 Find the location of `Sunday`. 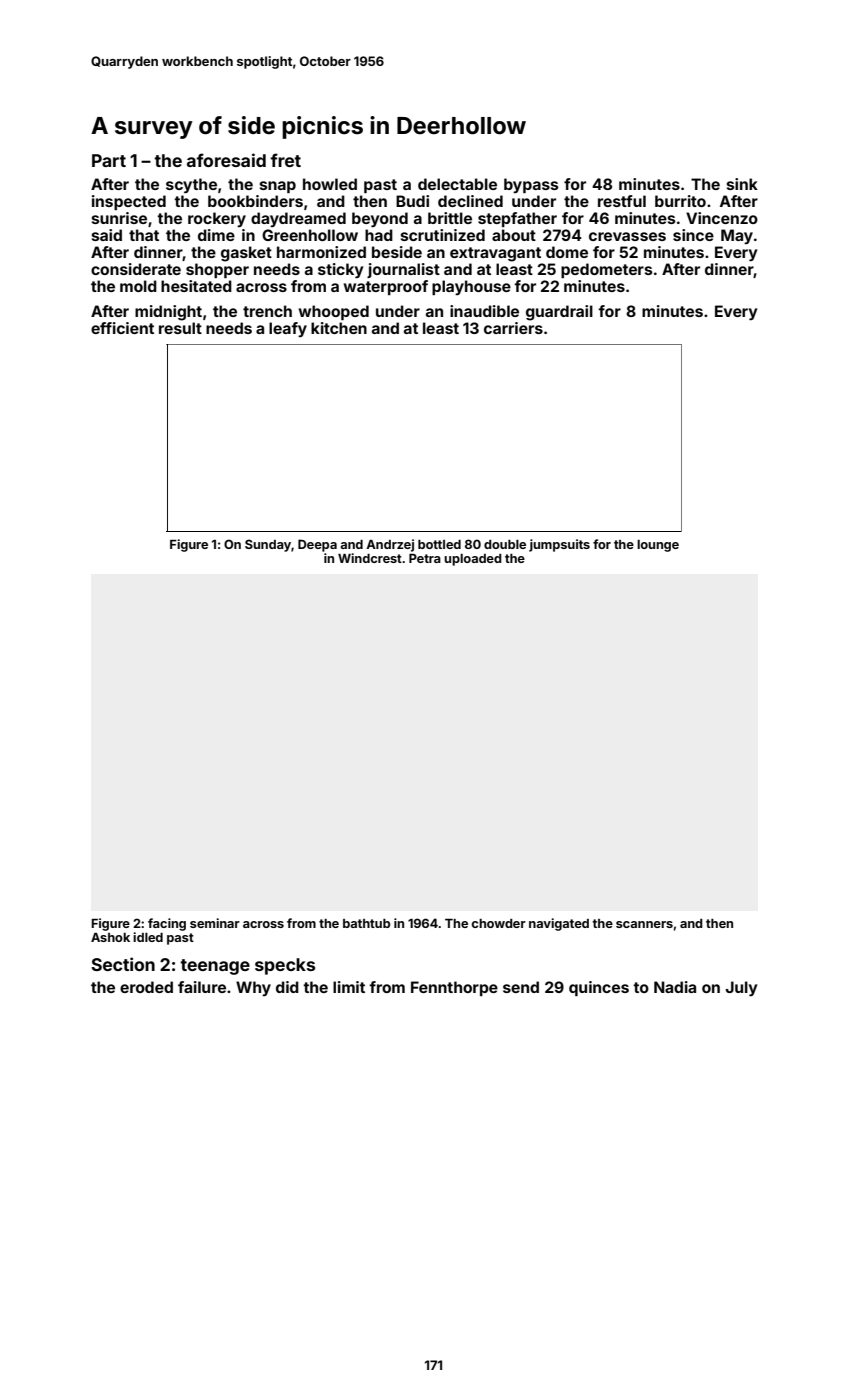

Sunday is located at coordinates (268, 545).
